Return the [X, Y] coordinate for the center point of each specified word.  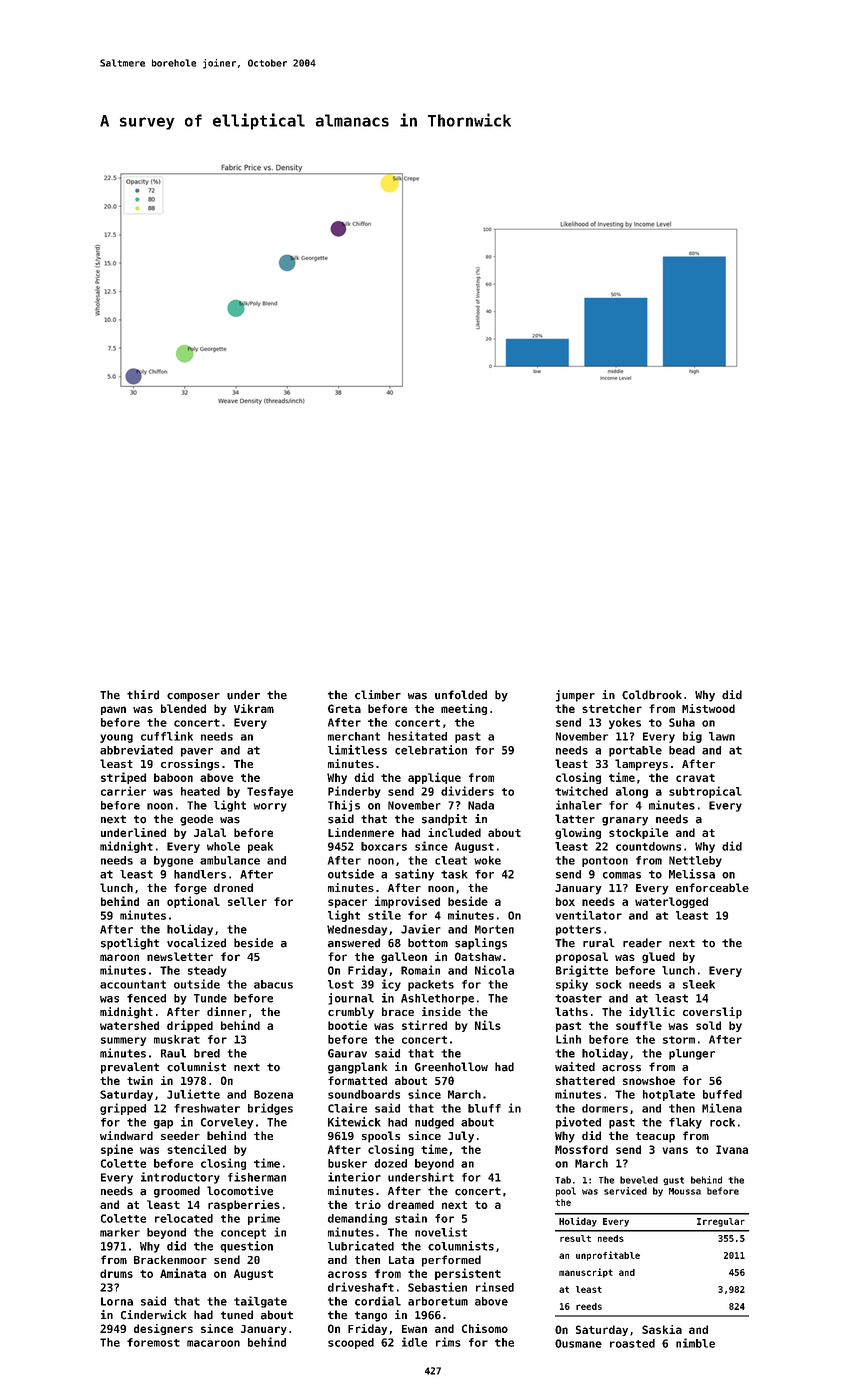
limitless [357, 750]
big [692, 737]
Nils [488, 1025]
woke [487, 860]
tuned [237, 1315]
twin [140, 1080]
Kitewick [354, 1122]
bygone [173, 861]
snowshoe [649, 1080]
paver [197, 752]
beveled [639, 1180]
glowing [578, 833]
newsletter [180, 956]
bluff [484, 1108]
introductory [180, 1178]
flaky [685, 1123]
